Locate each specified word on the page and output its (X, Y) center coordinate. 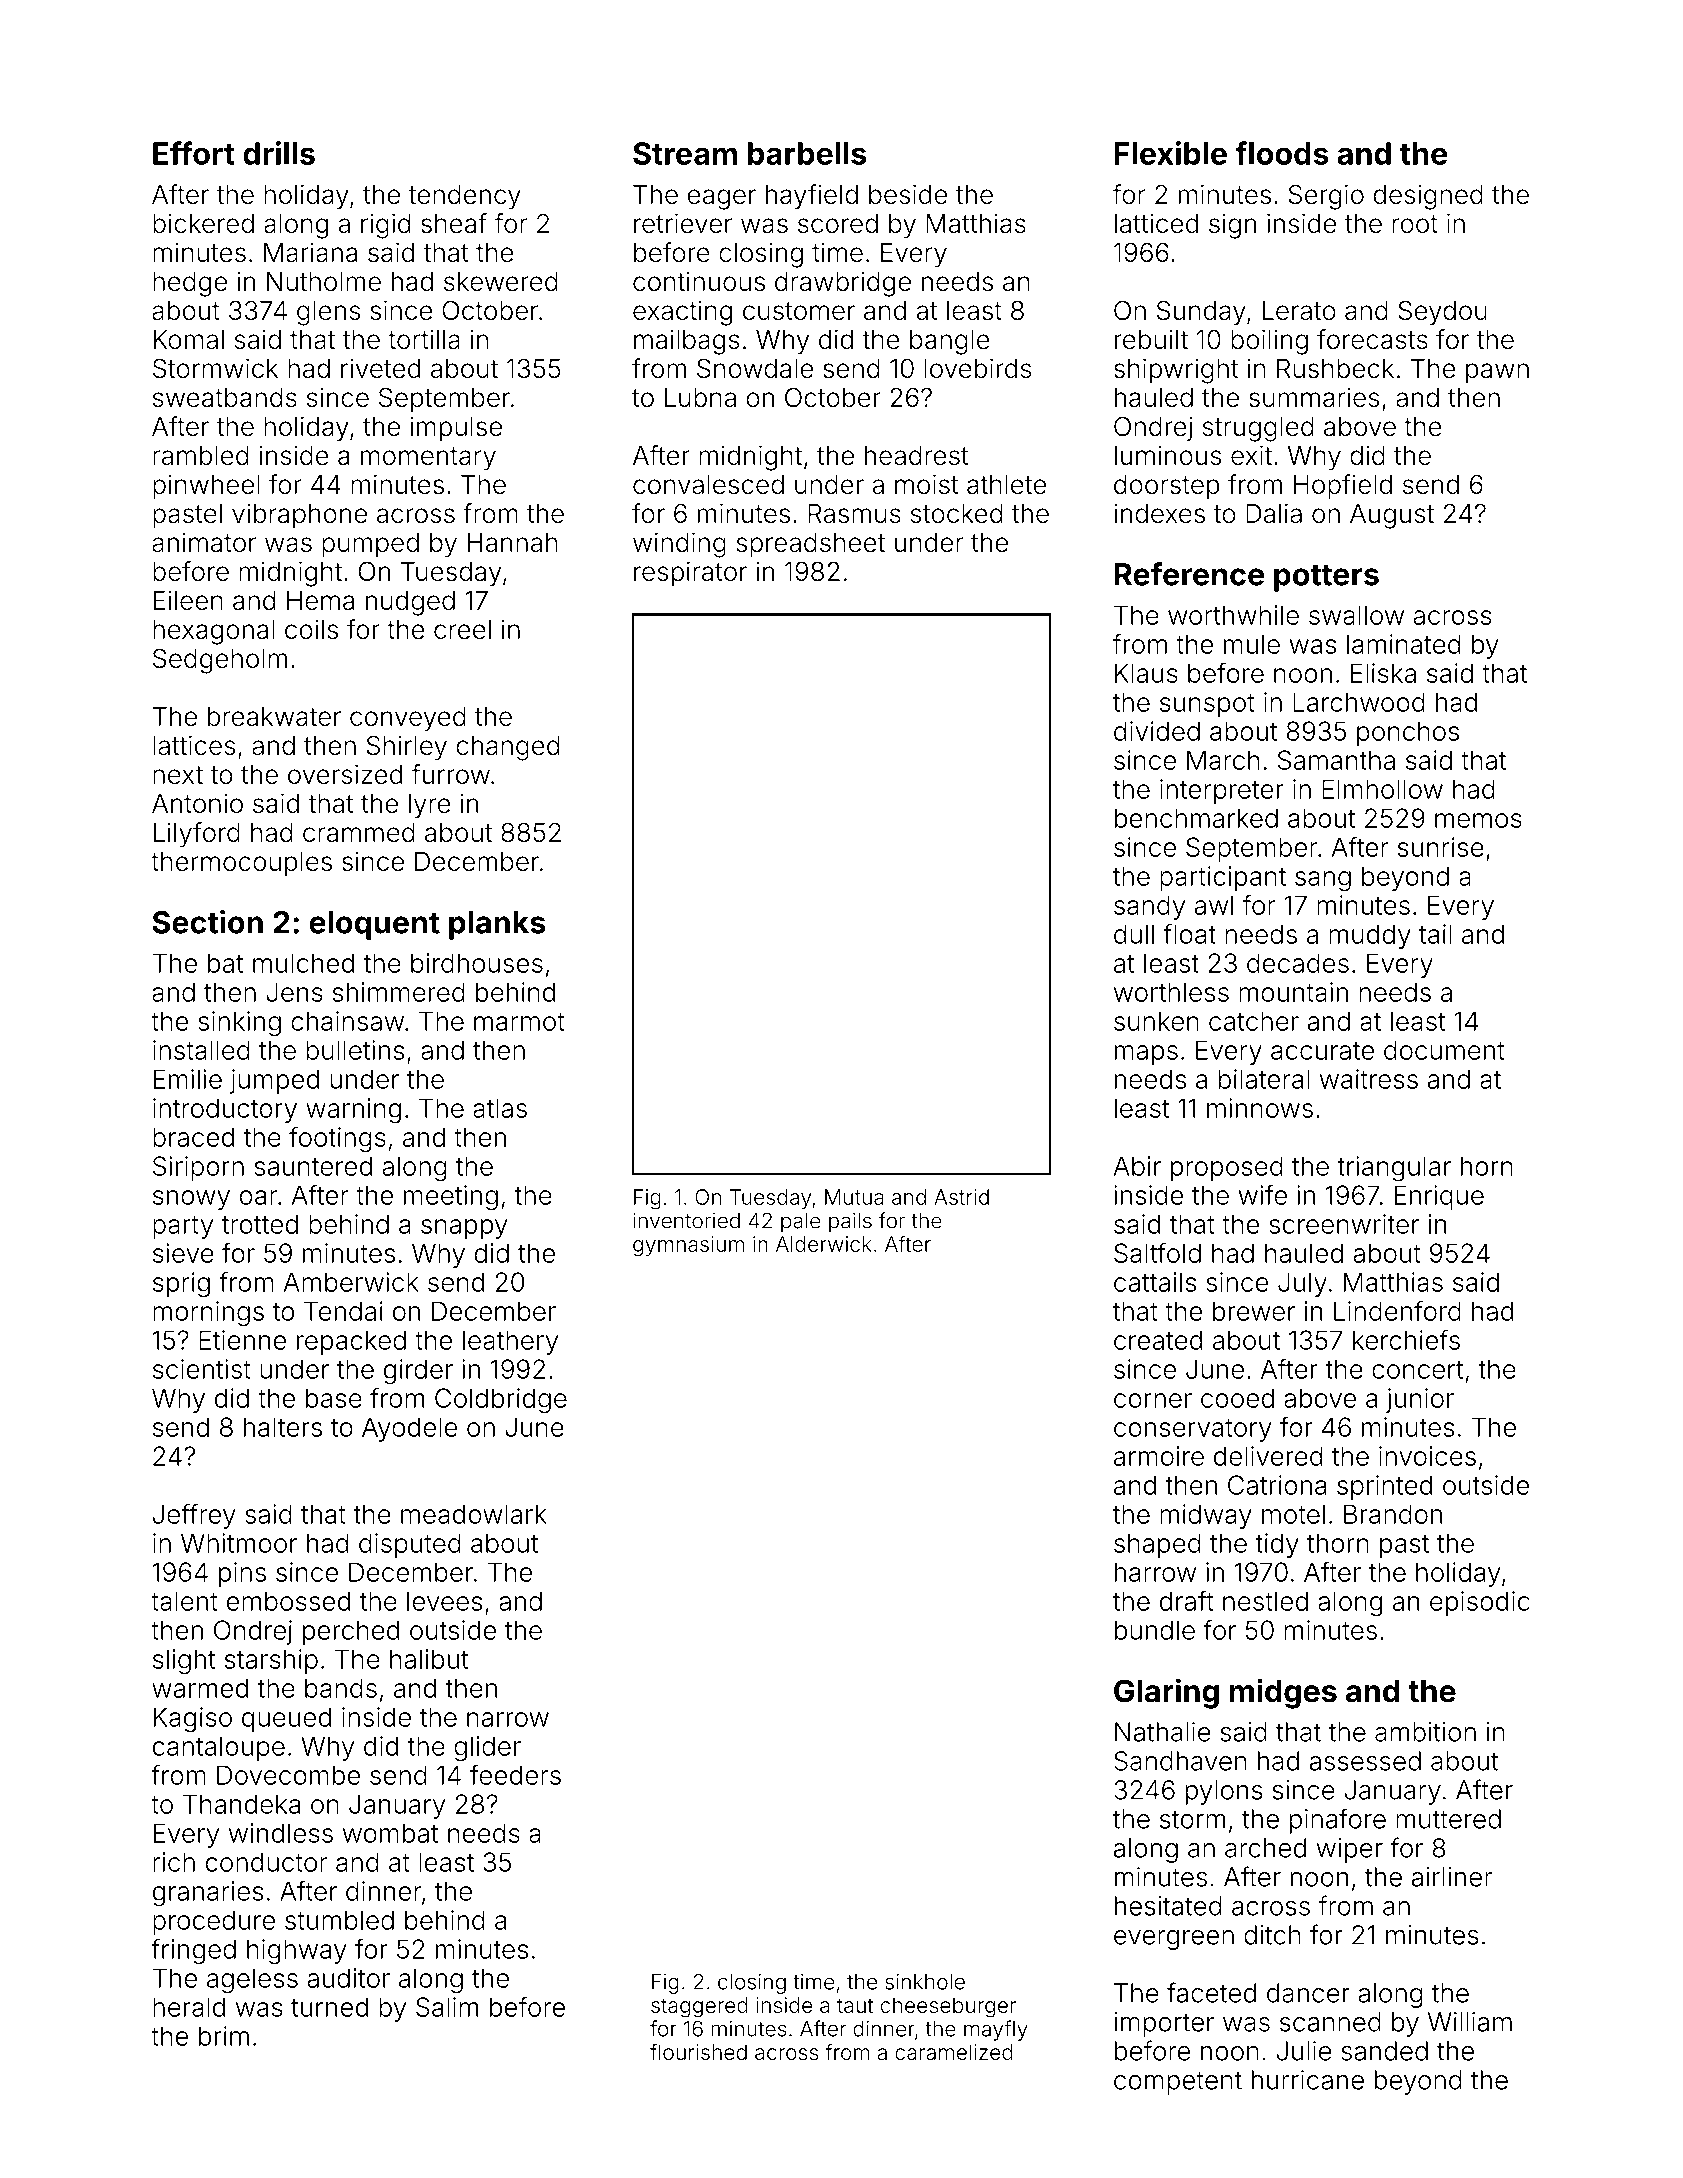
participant (1223, 878)
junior (1420, 1400)
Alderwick (824, 1244)
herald (189, 2007)
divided (1157, 731)
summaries (1314, 397)
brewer (1254, 1311)
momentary (428, 459)
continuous (699, 281)
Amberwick (351, 1282)
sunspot (1207, 705)
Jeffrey (194, 1516)
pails (850, 1222)
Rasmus (854, 513)
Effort (194, 153)
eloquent (374, 925)
